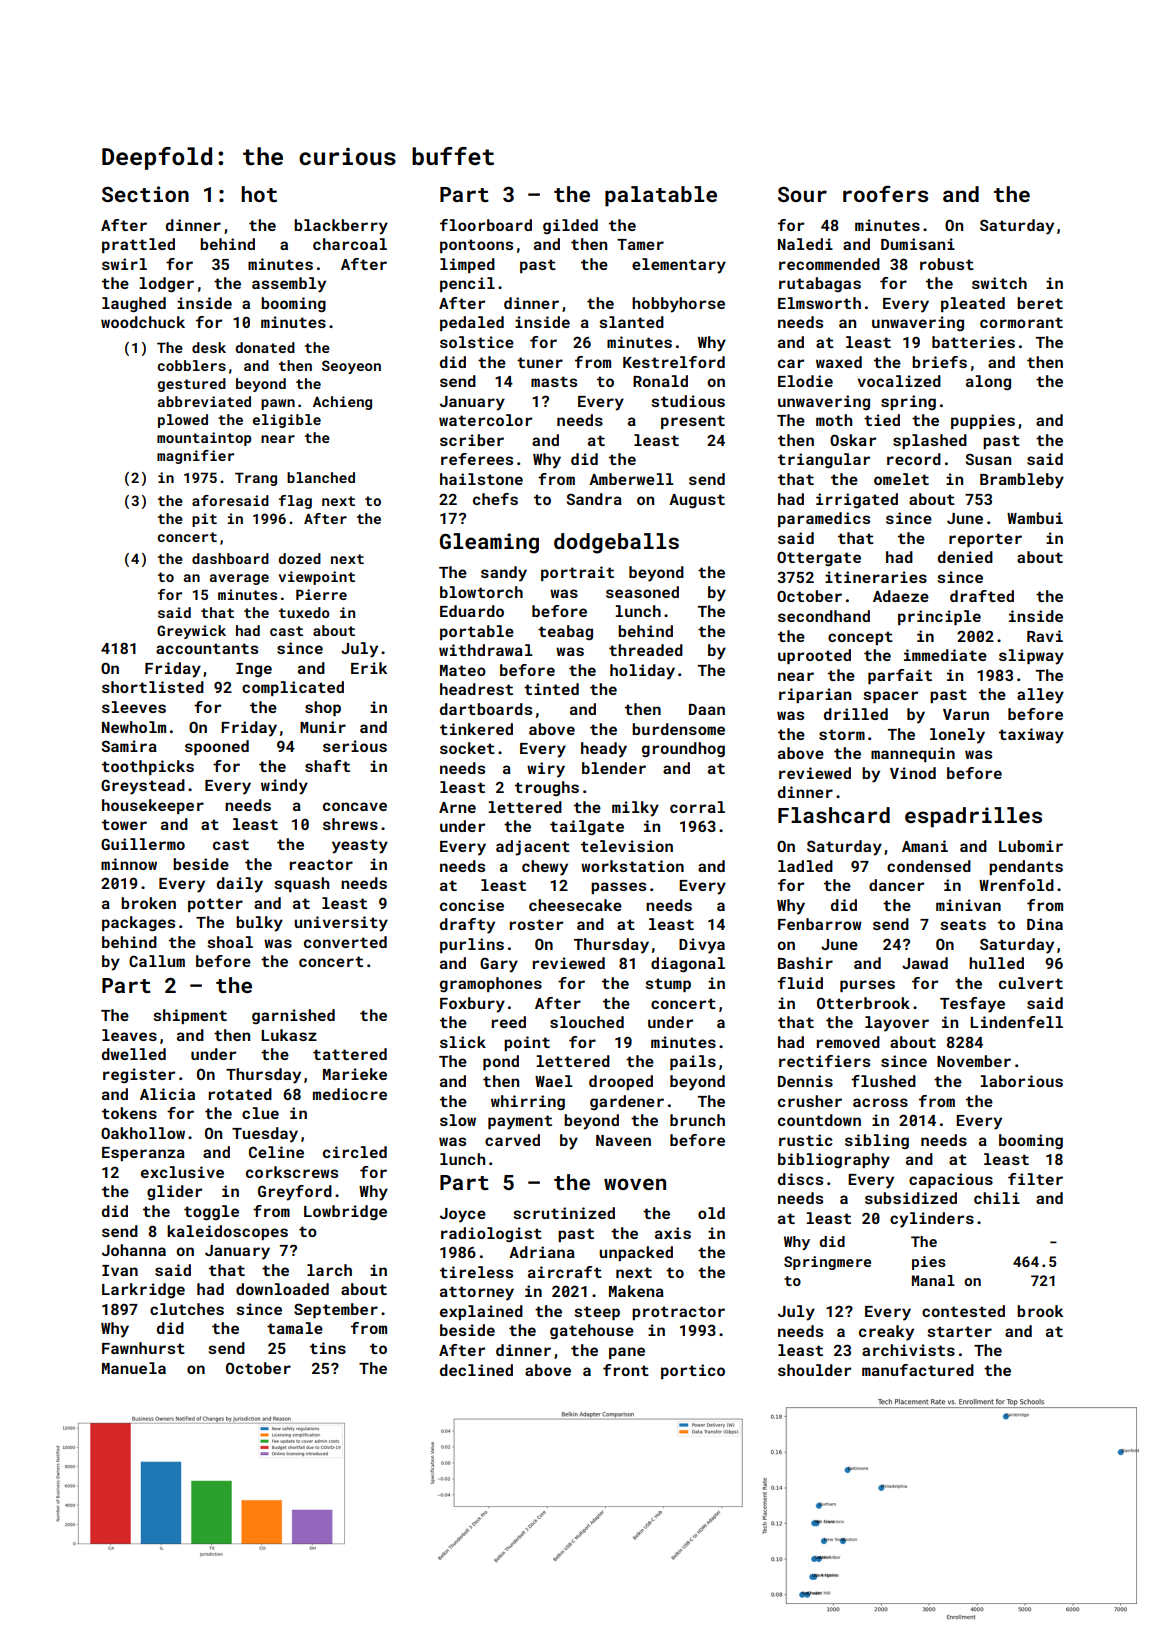  Describe the element at coordinates (542, 1252) in the page. I see `Adriana` at that location.
